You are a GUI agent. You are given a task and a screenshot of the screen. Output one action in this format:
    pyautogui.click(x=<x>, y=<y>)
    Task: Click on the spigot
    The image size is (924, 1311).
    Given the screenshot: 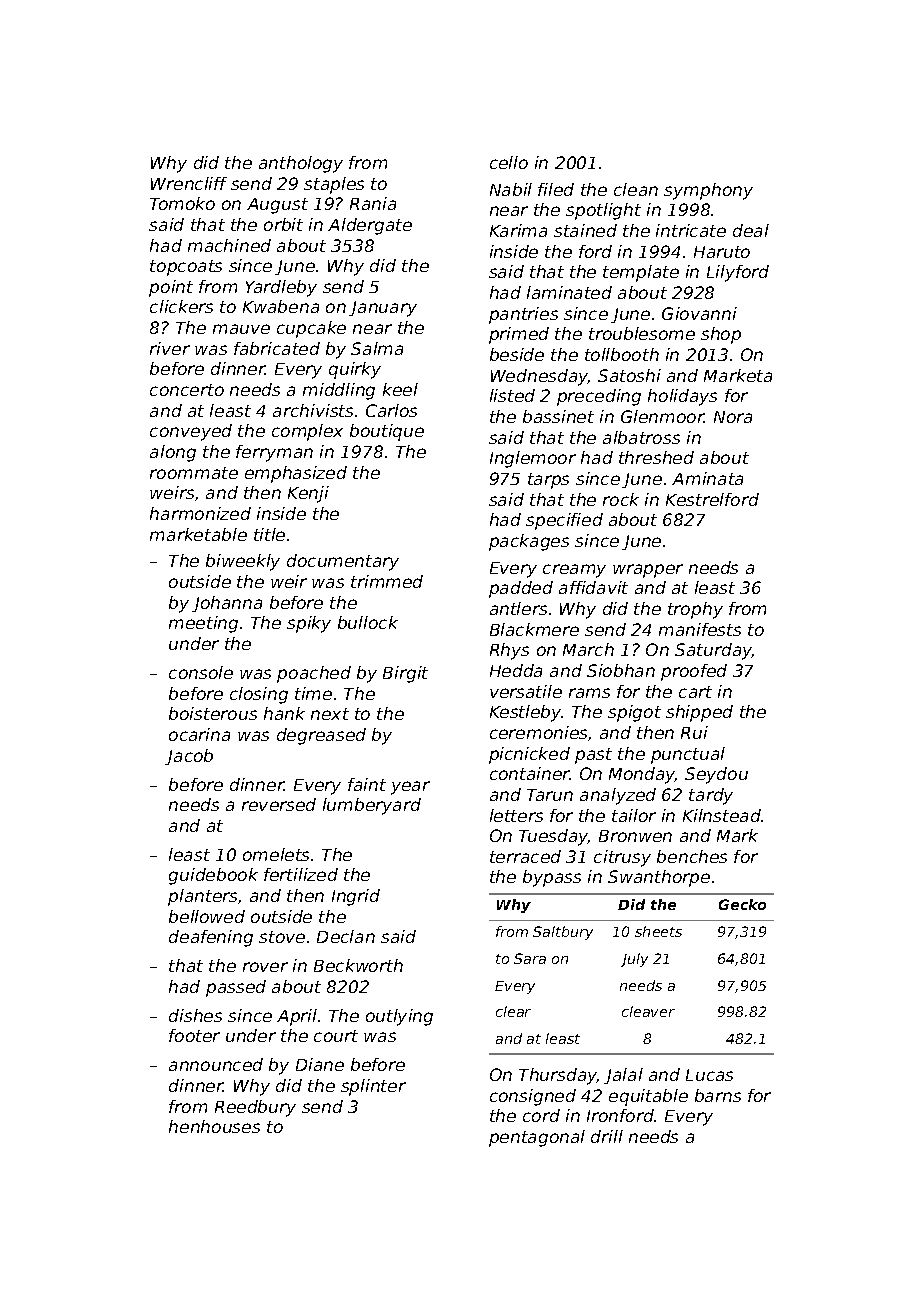 What is the action you would take?
    pyautogui.click(x=634, y=713)
